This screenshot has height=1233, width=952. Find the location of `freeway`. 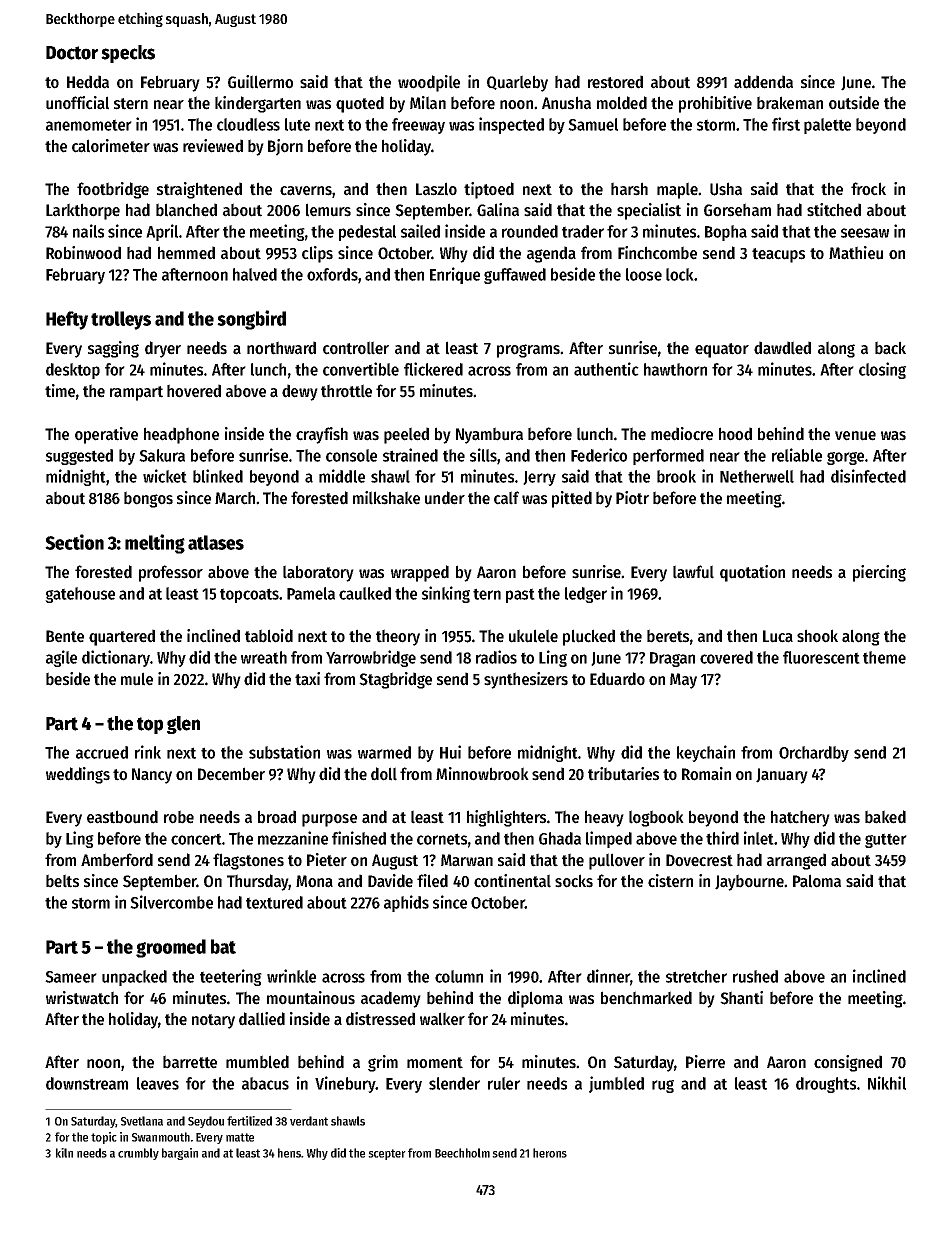

freeway is located at coordinates (418, 126).
